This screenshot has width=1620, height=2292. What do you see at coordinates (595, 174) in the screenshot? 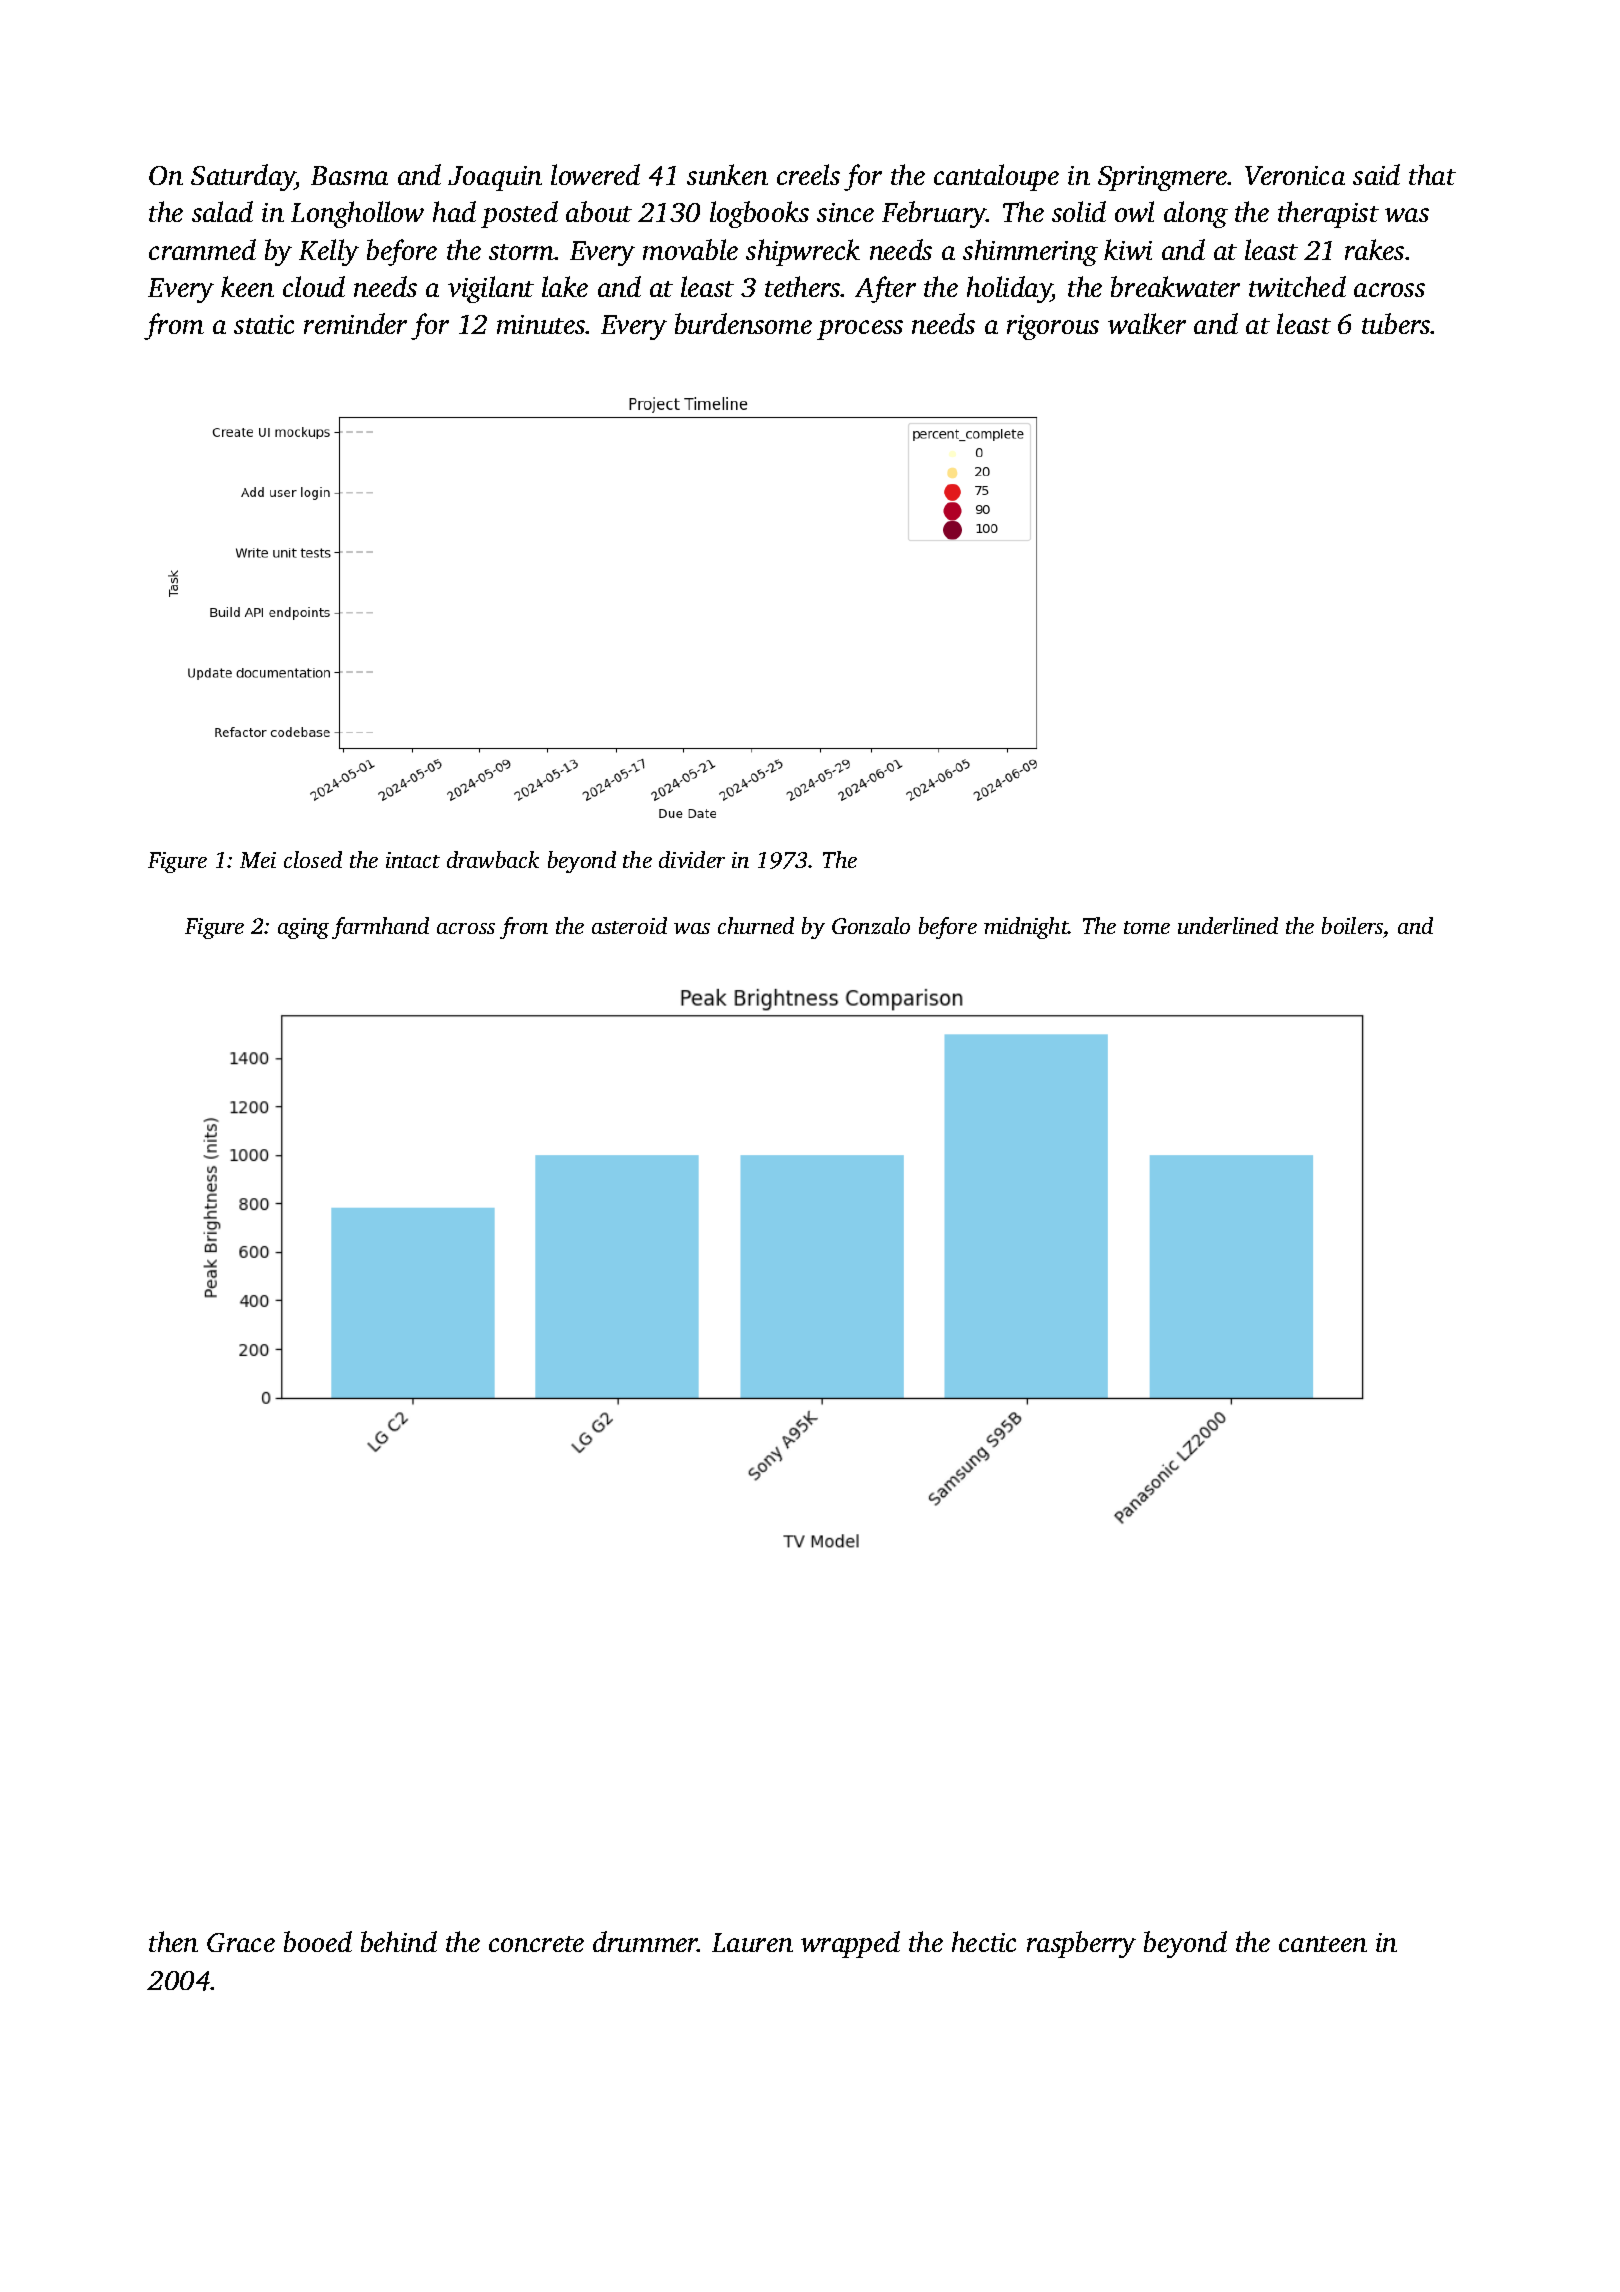
I see `lowered` at bounding box center [595, 174].
